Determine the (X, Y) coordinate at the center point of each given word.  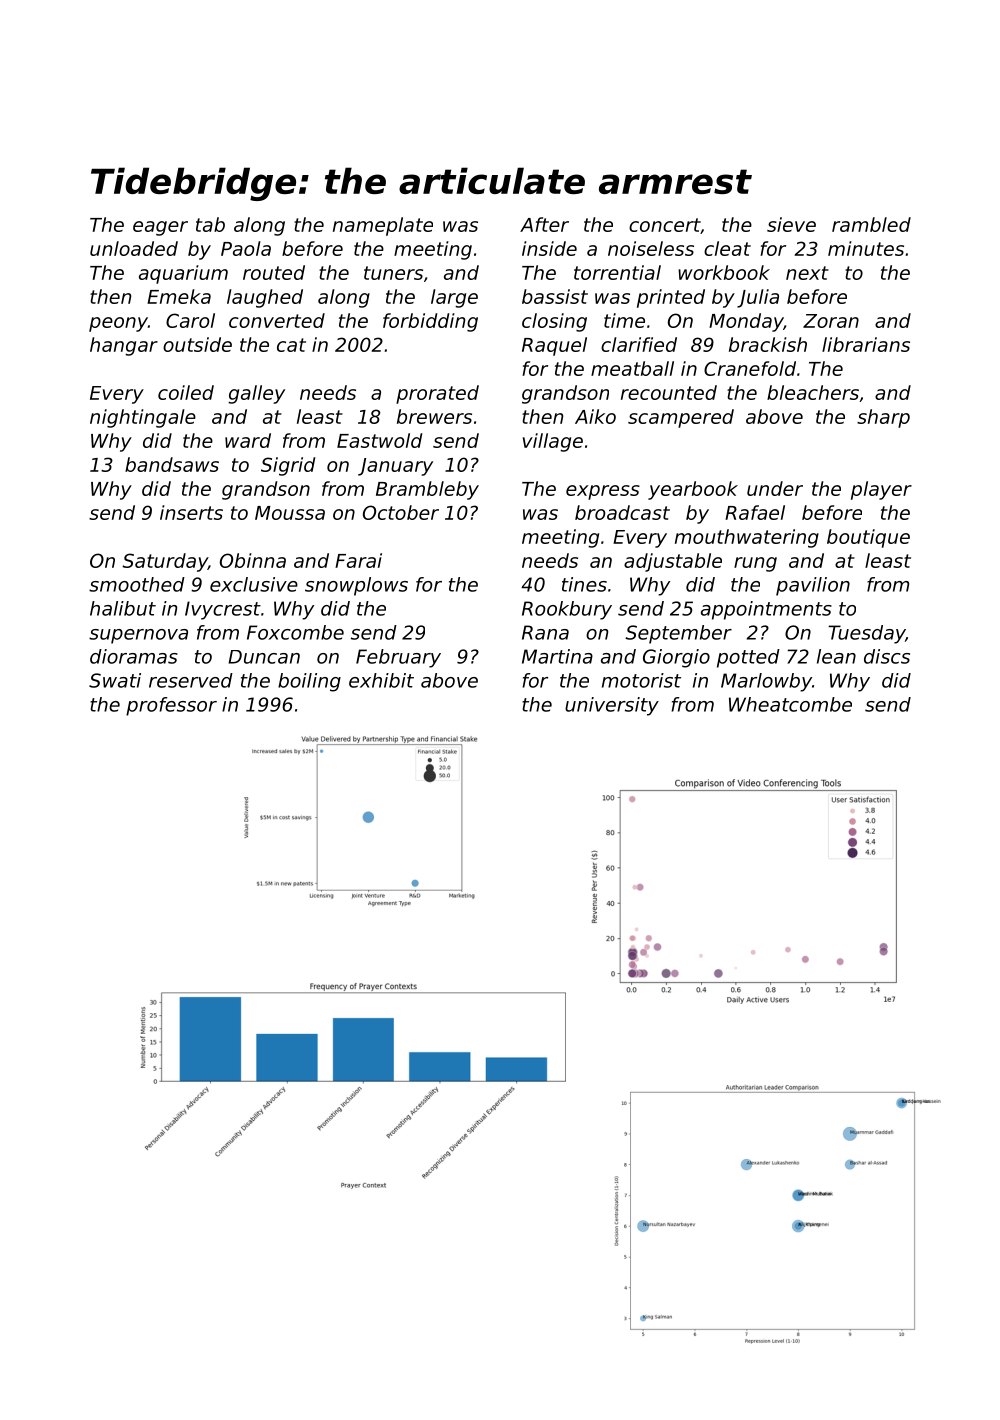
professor (171, 706)
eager (160, 228)
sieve (791, 224)
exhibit (381, 680)
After (544, 224)
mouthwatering (747, 538)
